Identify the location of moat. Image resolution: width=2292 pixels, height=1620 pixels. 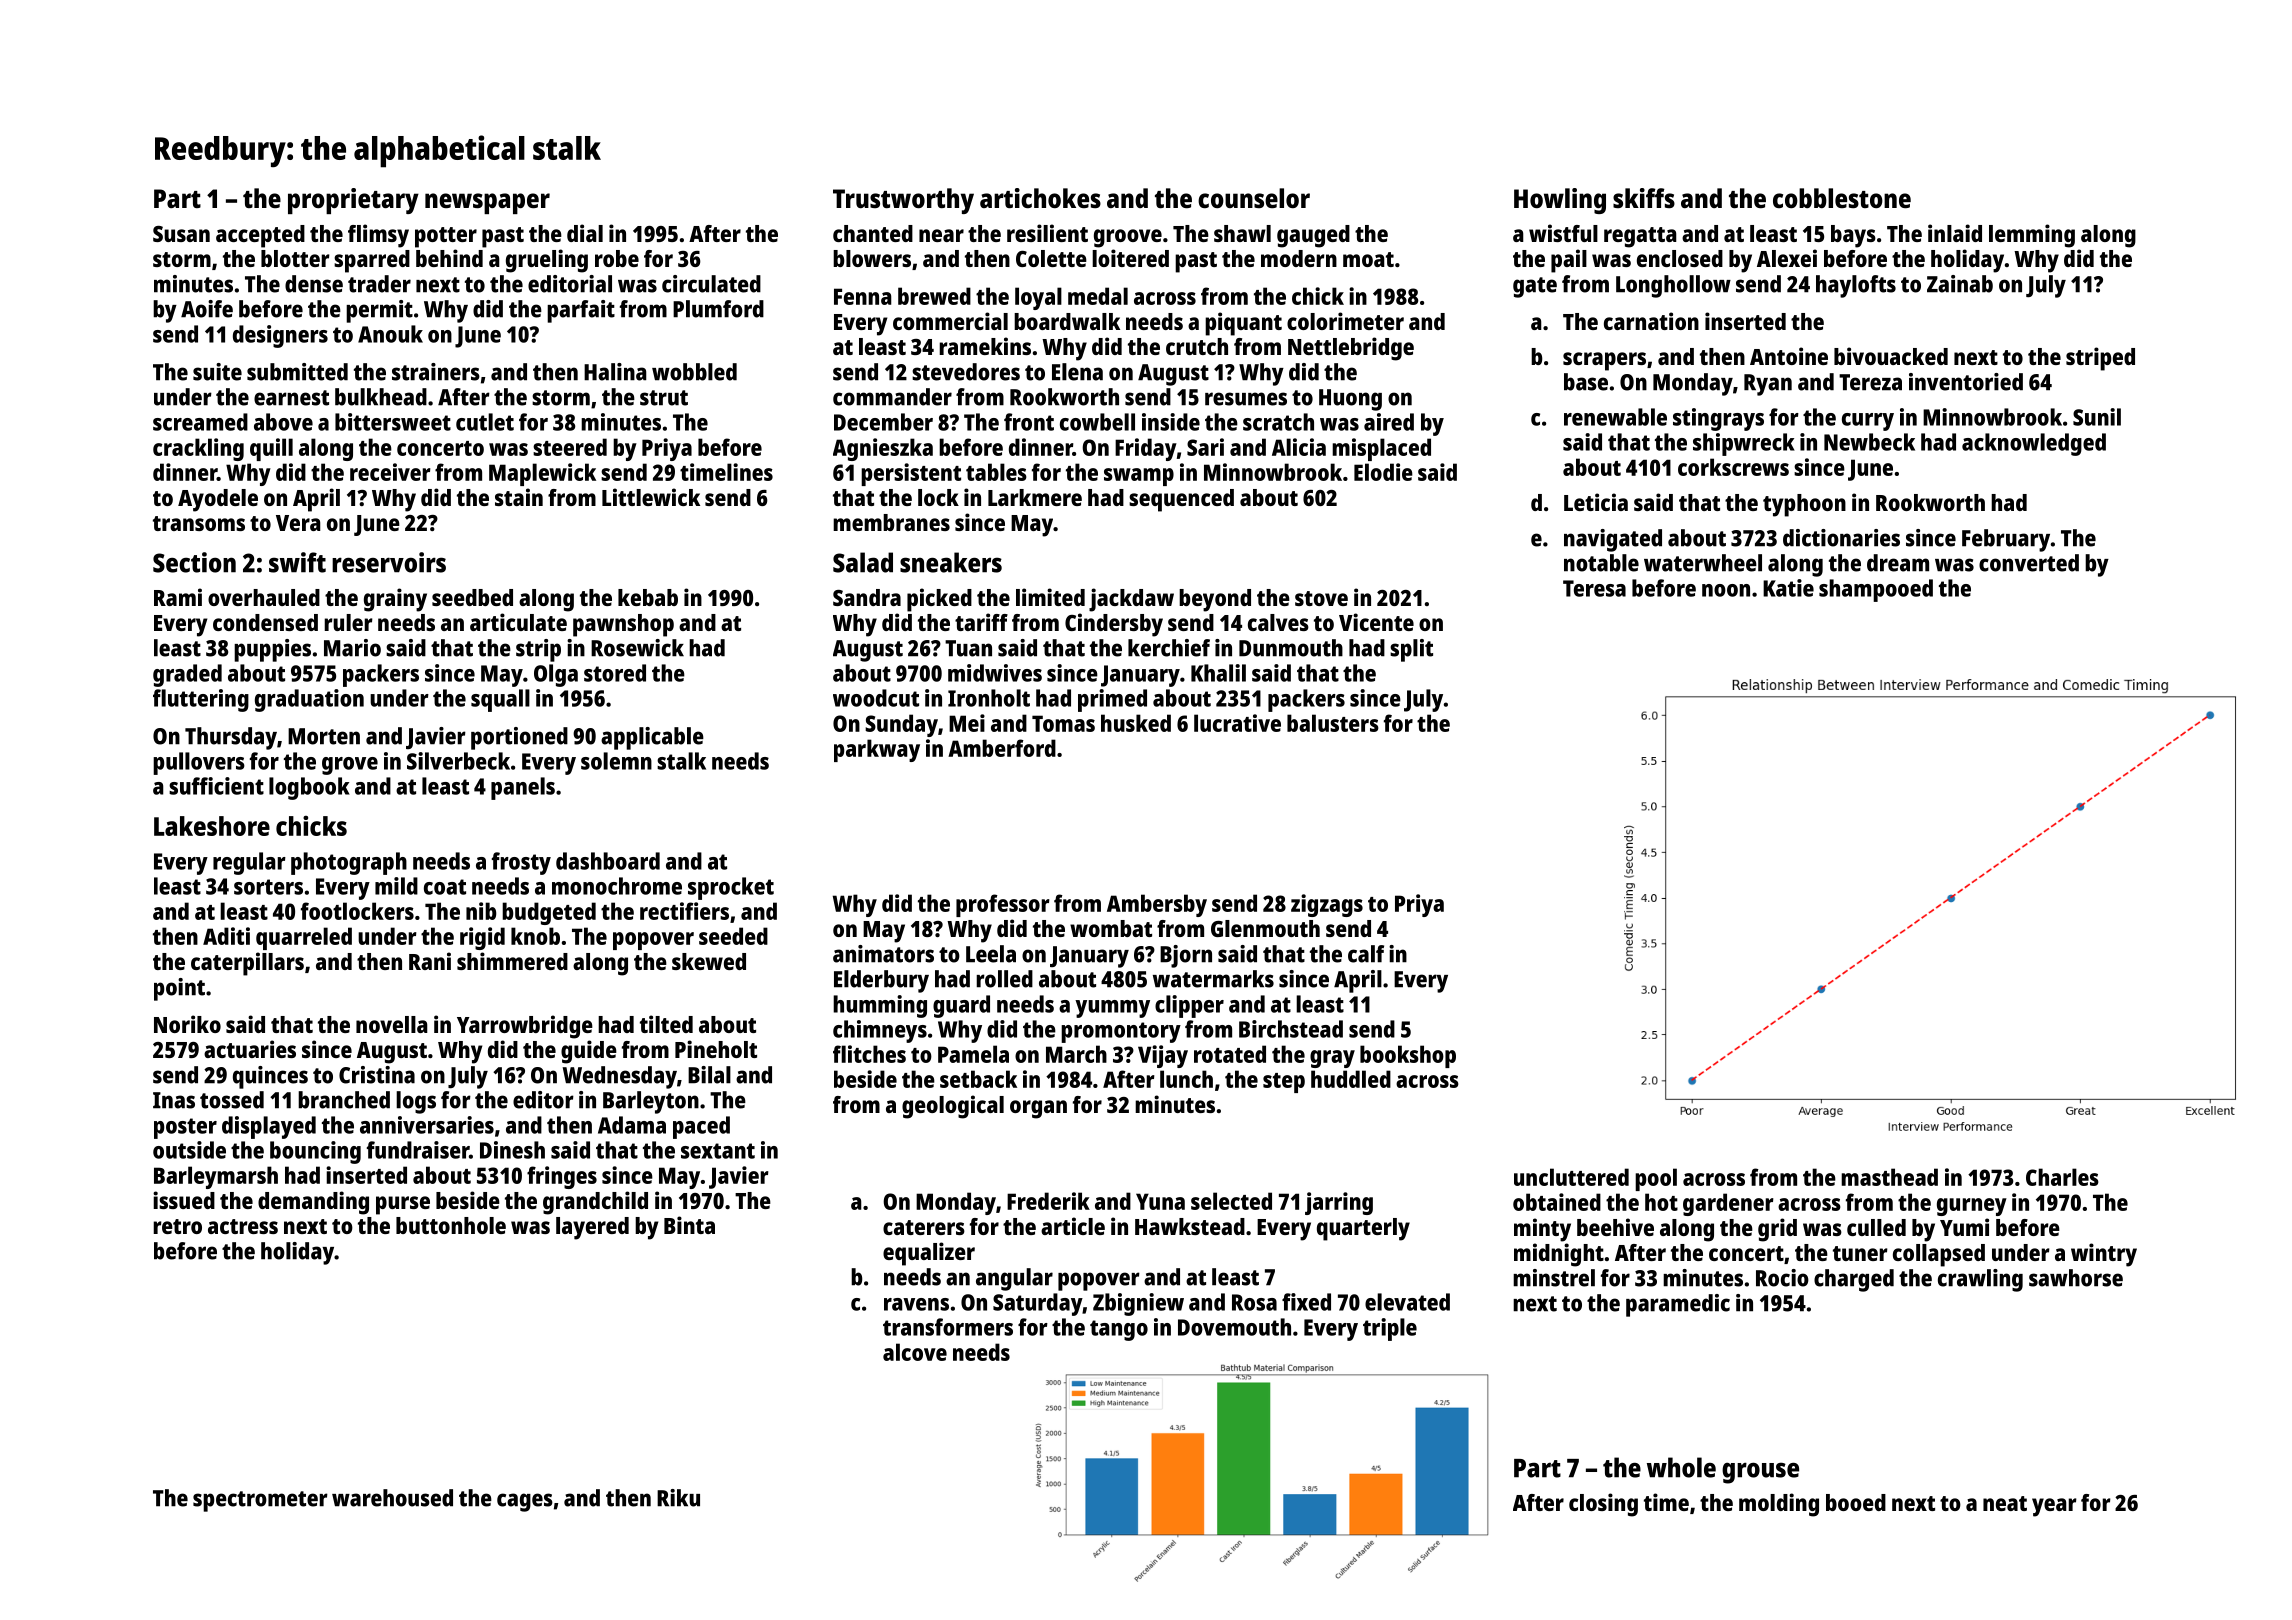
(1368, 259).
